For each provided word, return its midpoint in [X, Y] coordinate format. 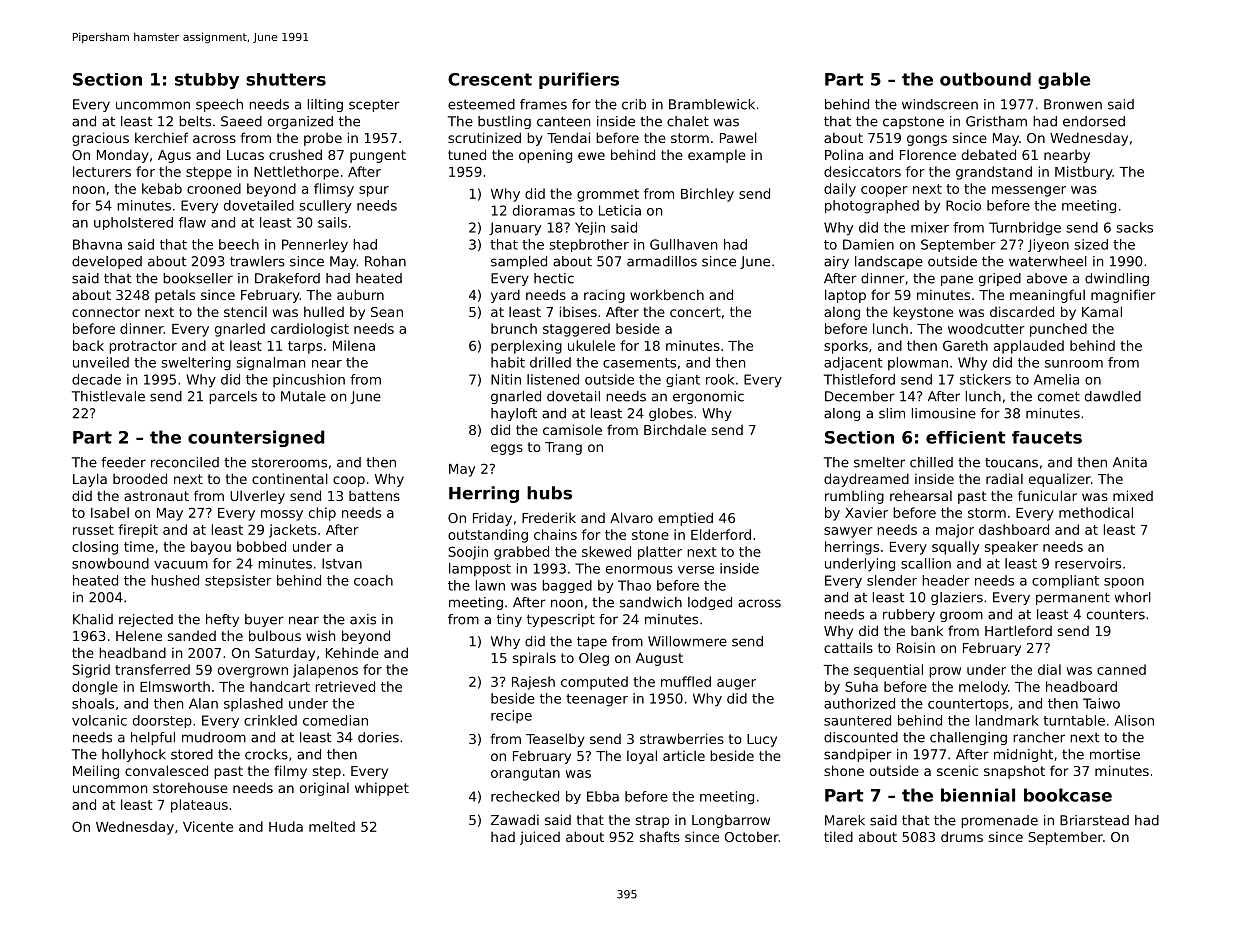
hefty [222, 620]
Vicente [208, 826]
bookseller [198, 278]
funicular [1047, 495]
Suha [861, 686]
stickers [985, 379]
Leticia [620, 210]
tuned [467, 154]
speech [219, 105]
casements [639, 363]
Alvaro [631, 517]
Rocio [963, 205]
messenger [1029, 191]
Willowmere [687, 641]
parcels [233, 397]
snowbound [110, 563]
